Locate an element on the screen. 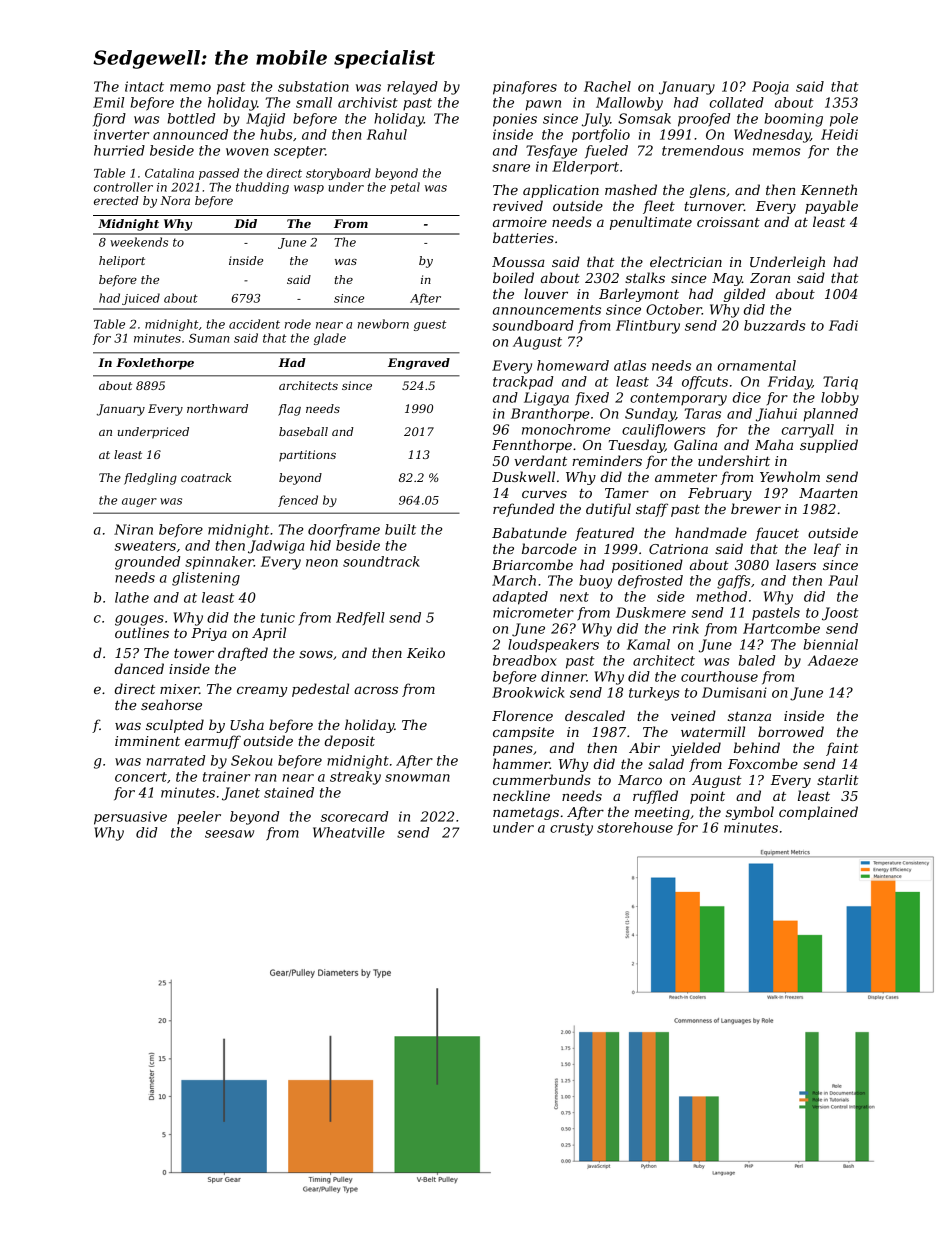 Image resolution: width=952 pixels, height=1233 pixels. petal is located at coordinates (405, 188).
